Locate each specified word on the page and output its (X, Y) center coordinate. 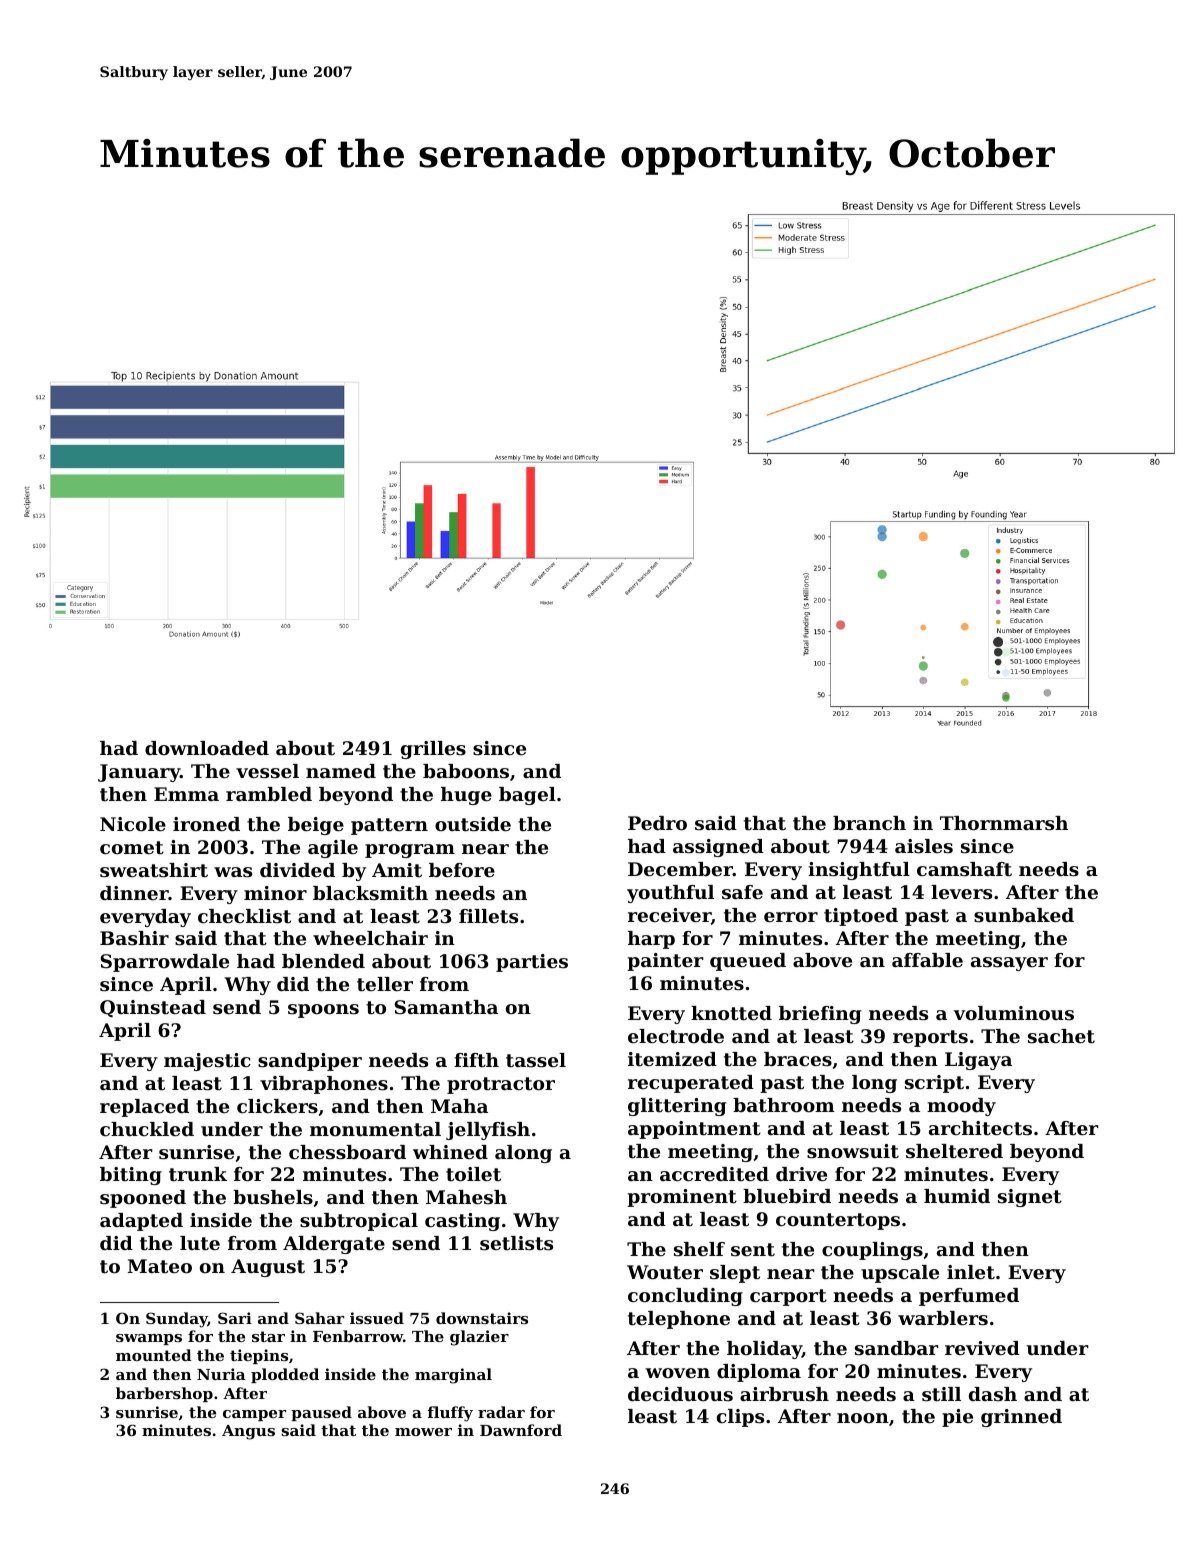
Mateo (160, 1266)
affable (927, 960)
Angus (248, 1432)
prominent (682, 1198)
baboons (466, 771)
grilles (433, 750)
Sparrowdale (164, 963)
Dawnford (521, 1430)
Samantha (446, 1007)
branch (869, 823)
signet (1030, 1198)
